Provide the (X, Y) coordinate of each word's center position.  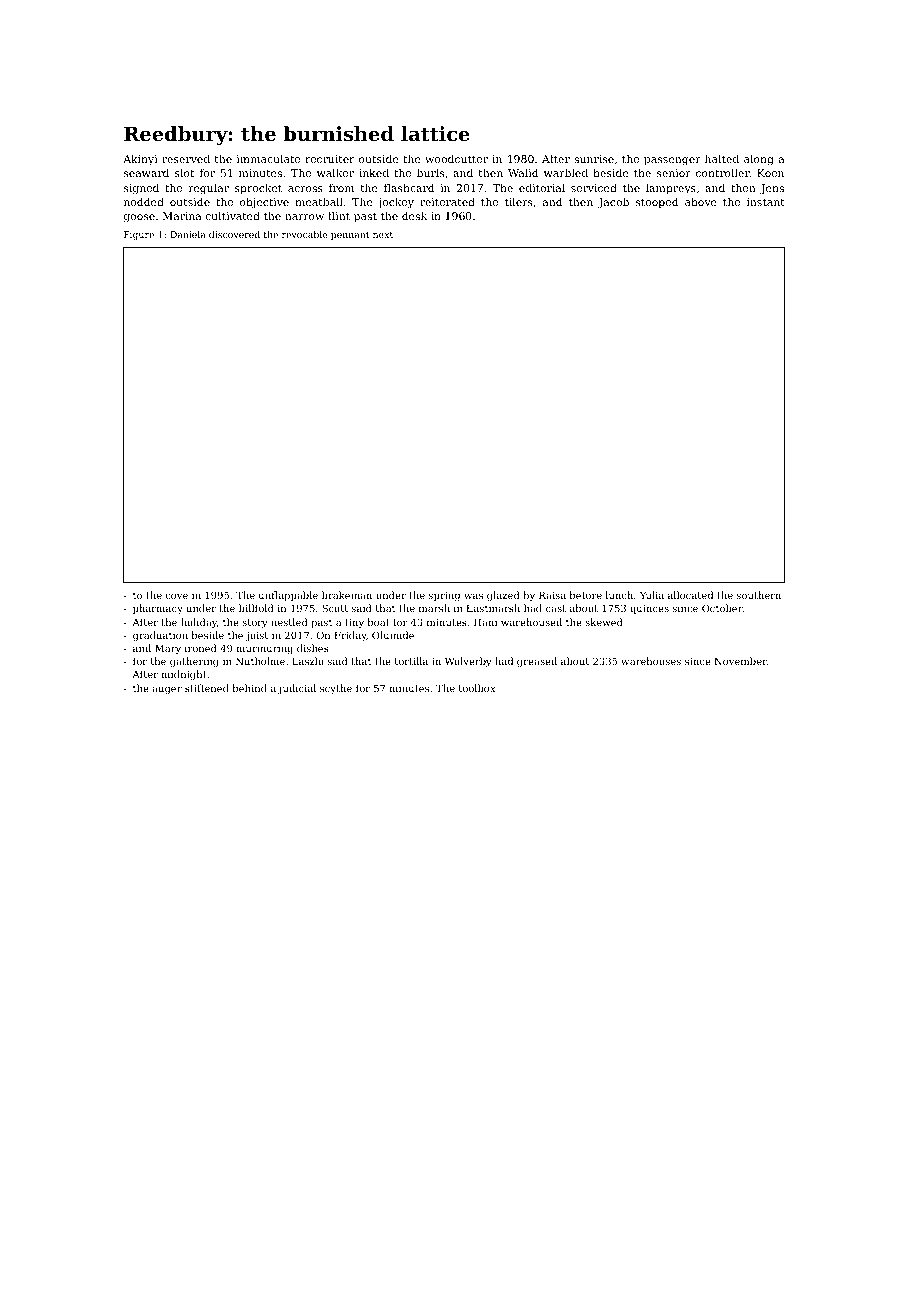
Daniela (188, 234)
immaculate (268, 158)
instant (766, 202)
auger (167, 690)
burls (430, 172)
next (383, 235)
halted (722, 158)
